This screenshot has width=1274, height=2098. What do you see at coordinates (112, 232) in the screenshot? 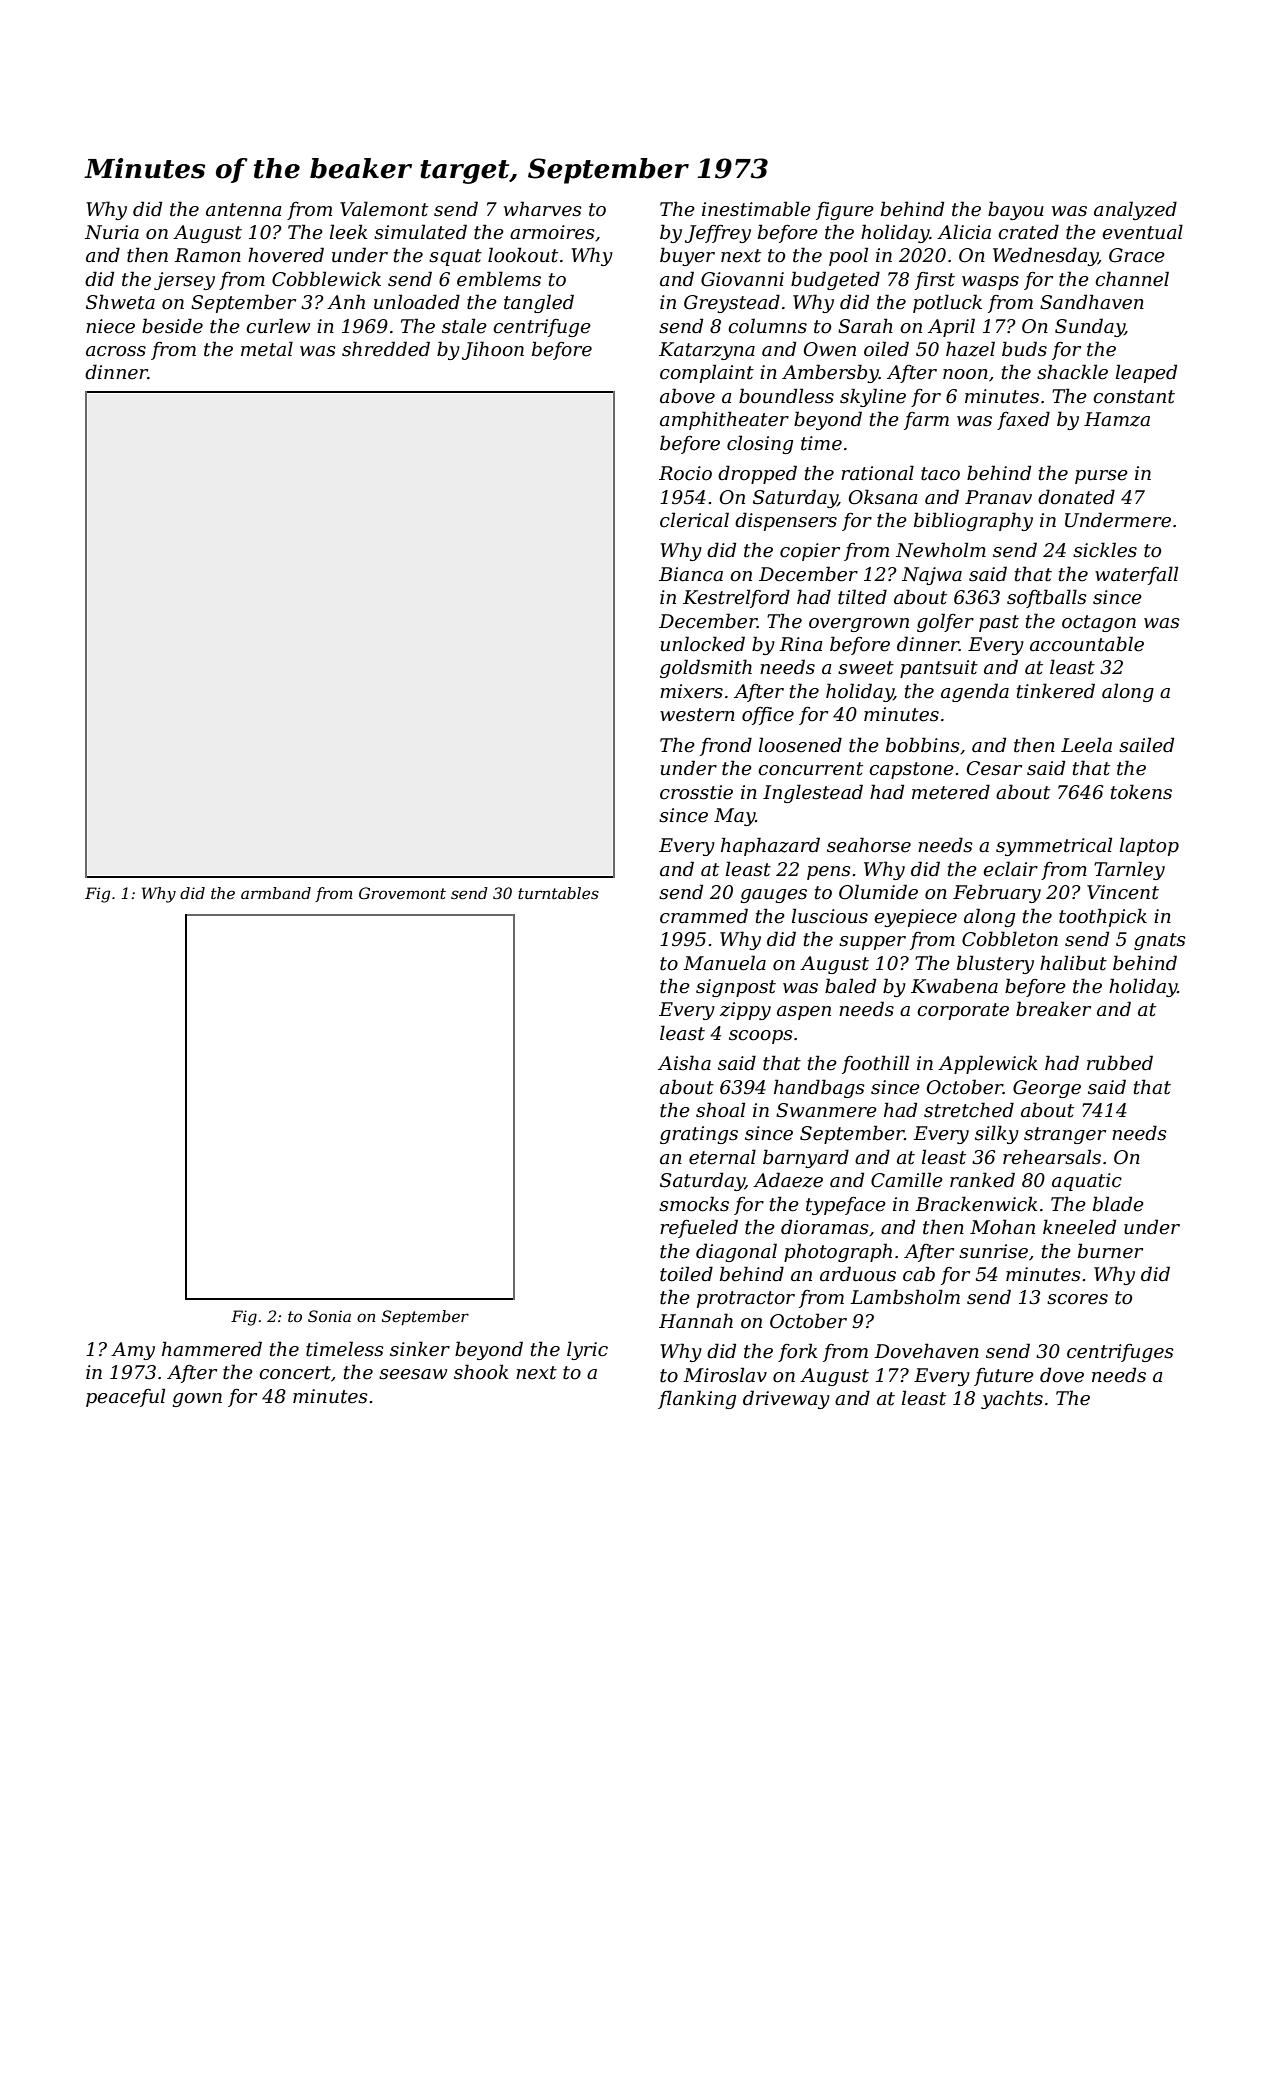
I see `Nuria` at bounding box center [112, 232].
